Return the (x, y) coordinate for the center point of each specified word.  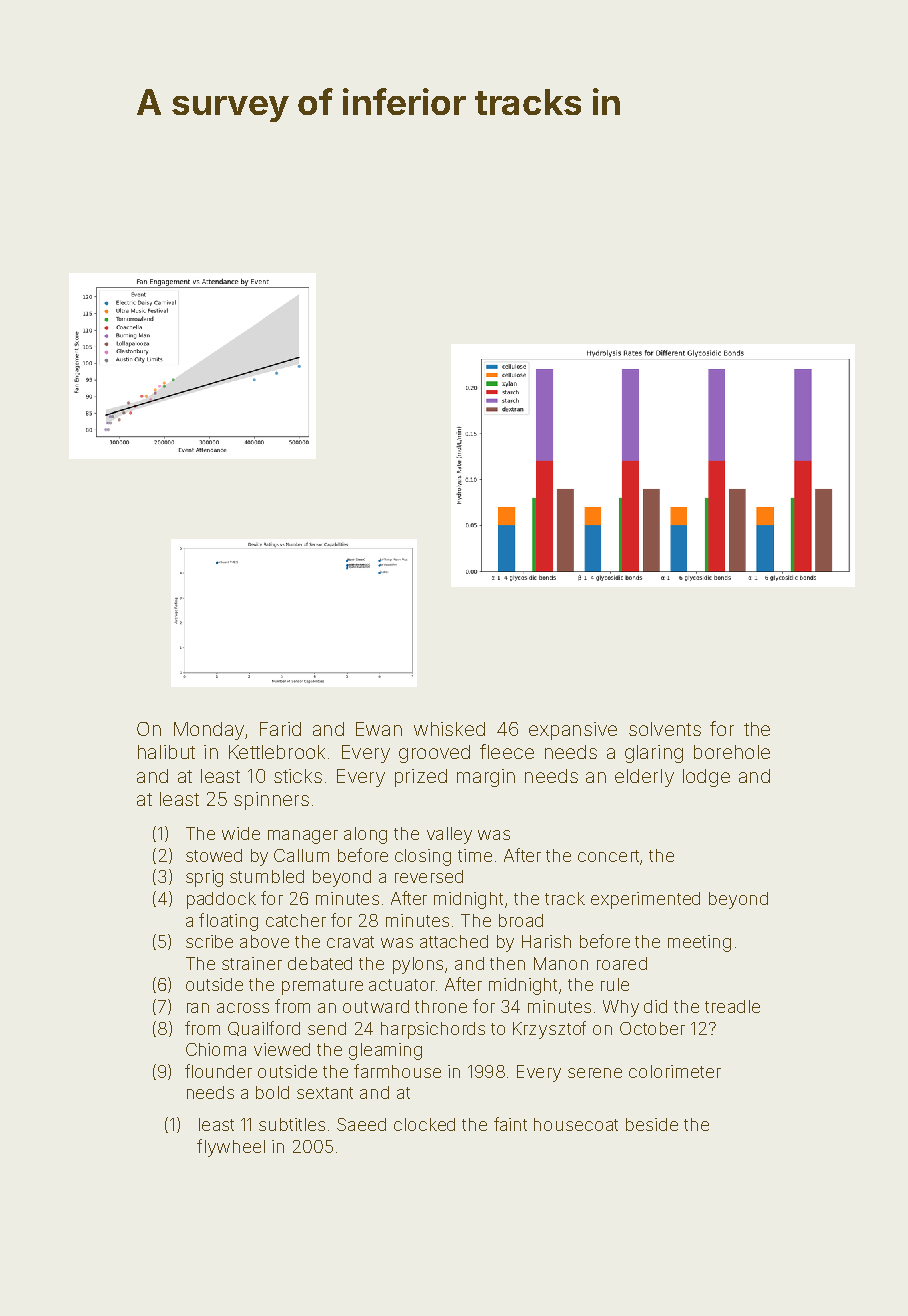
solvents (665, 729)
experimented (645, 900)
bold (272, 1092)
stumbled (267, 876)
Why (621, 1008)
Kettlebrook (277, 752)
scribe (209, 941)
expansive (573, 731)
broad (521, 920)
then (507, 963)
